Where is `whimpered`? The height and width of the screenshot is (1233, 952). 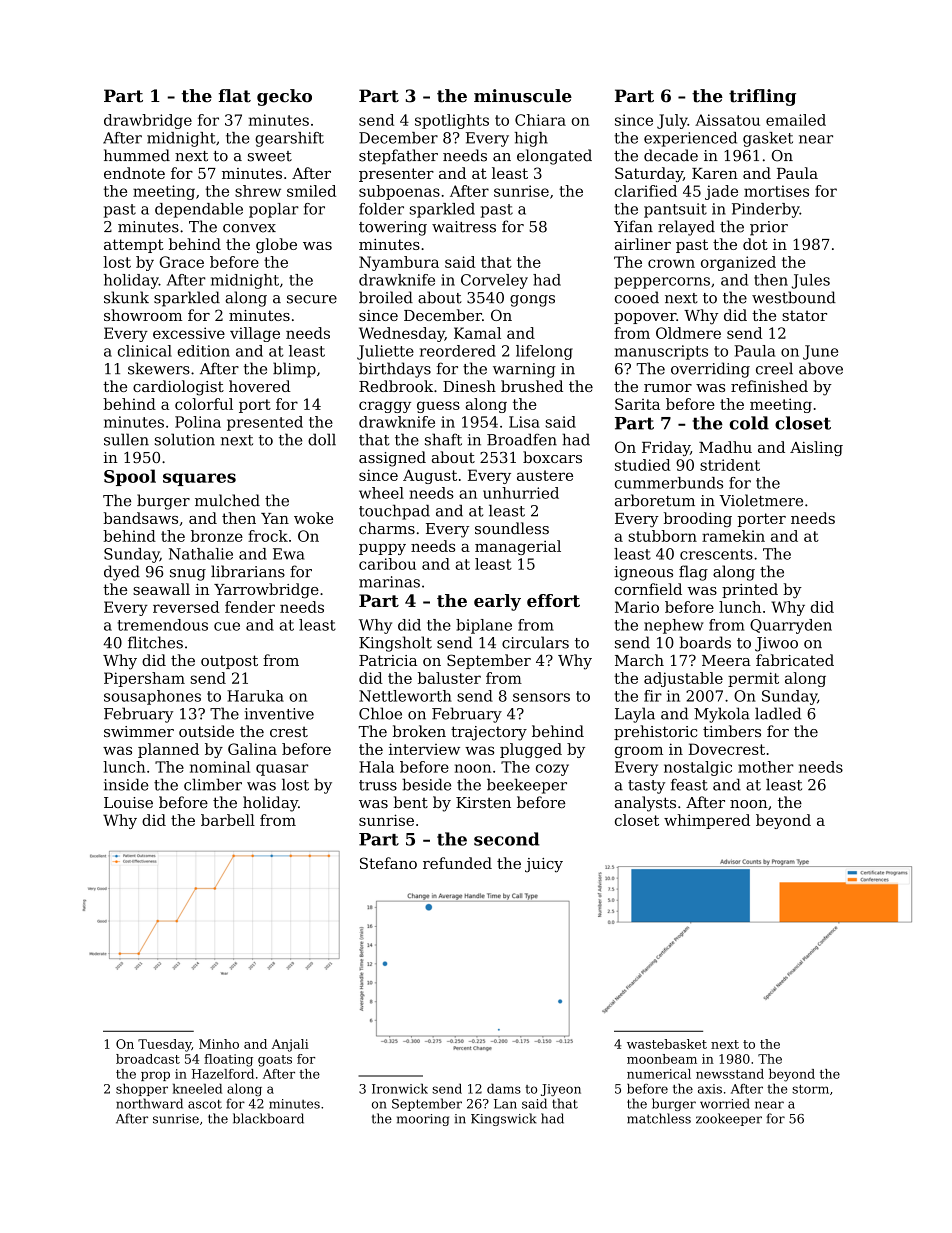 whimpered is located at coordinates (707, 821).
